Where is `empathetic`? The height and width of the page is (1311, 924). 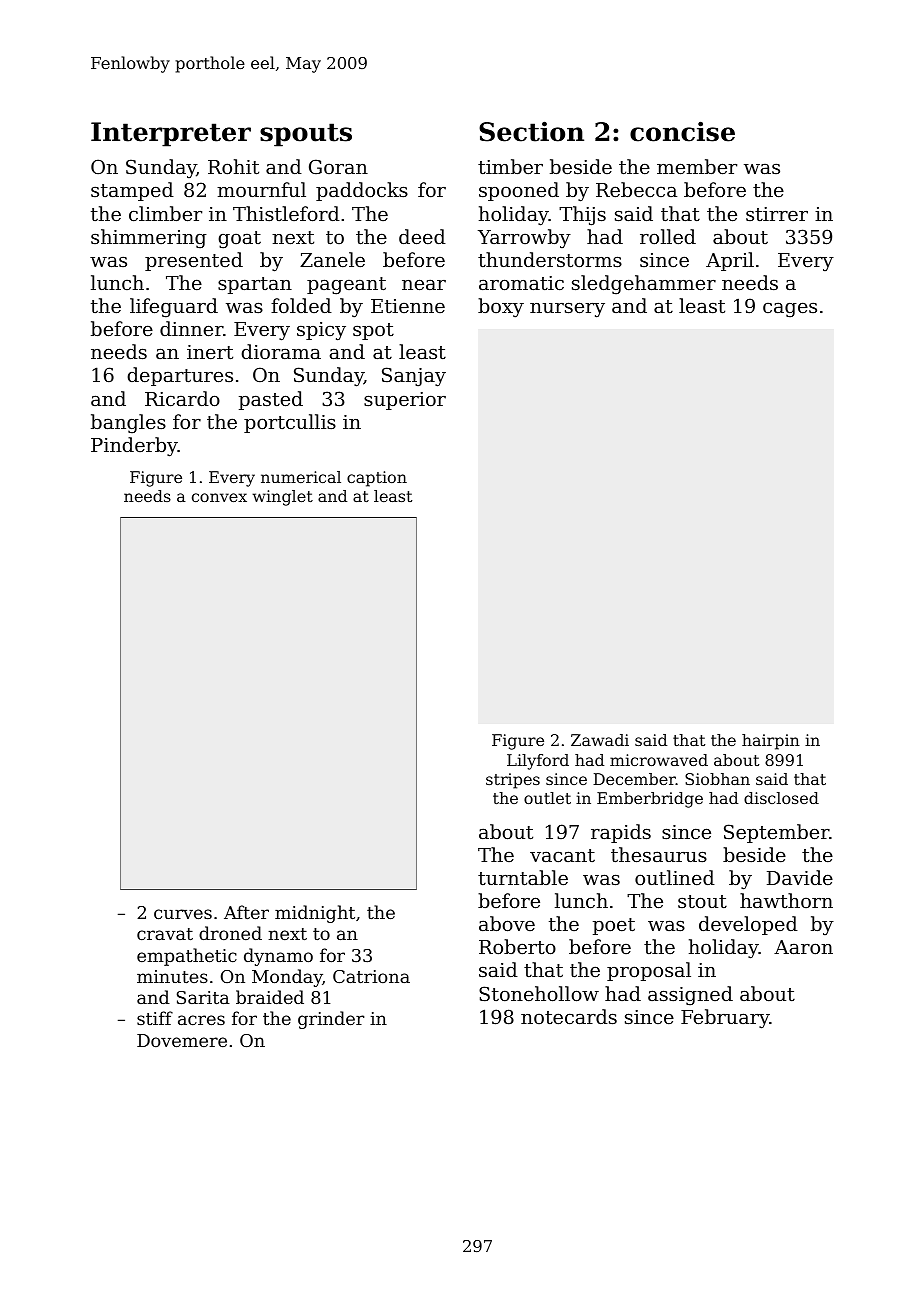 empathetic is located at coordinates (187, 957).
